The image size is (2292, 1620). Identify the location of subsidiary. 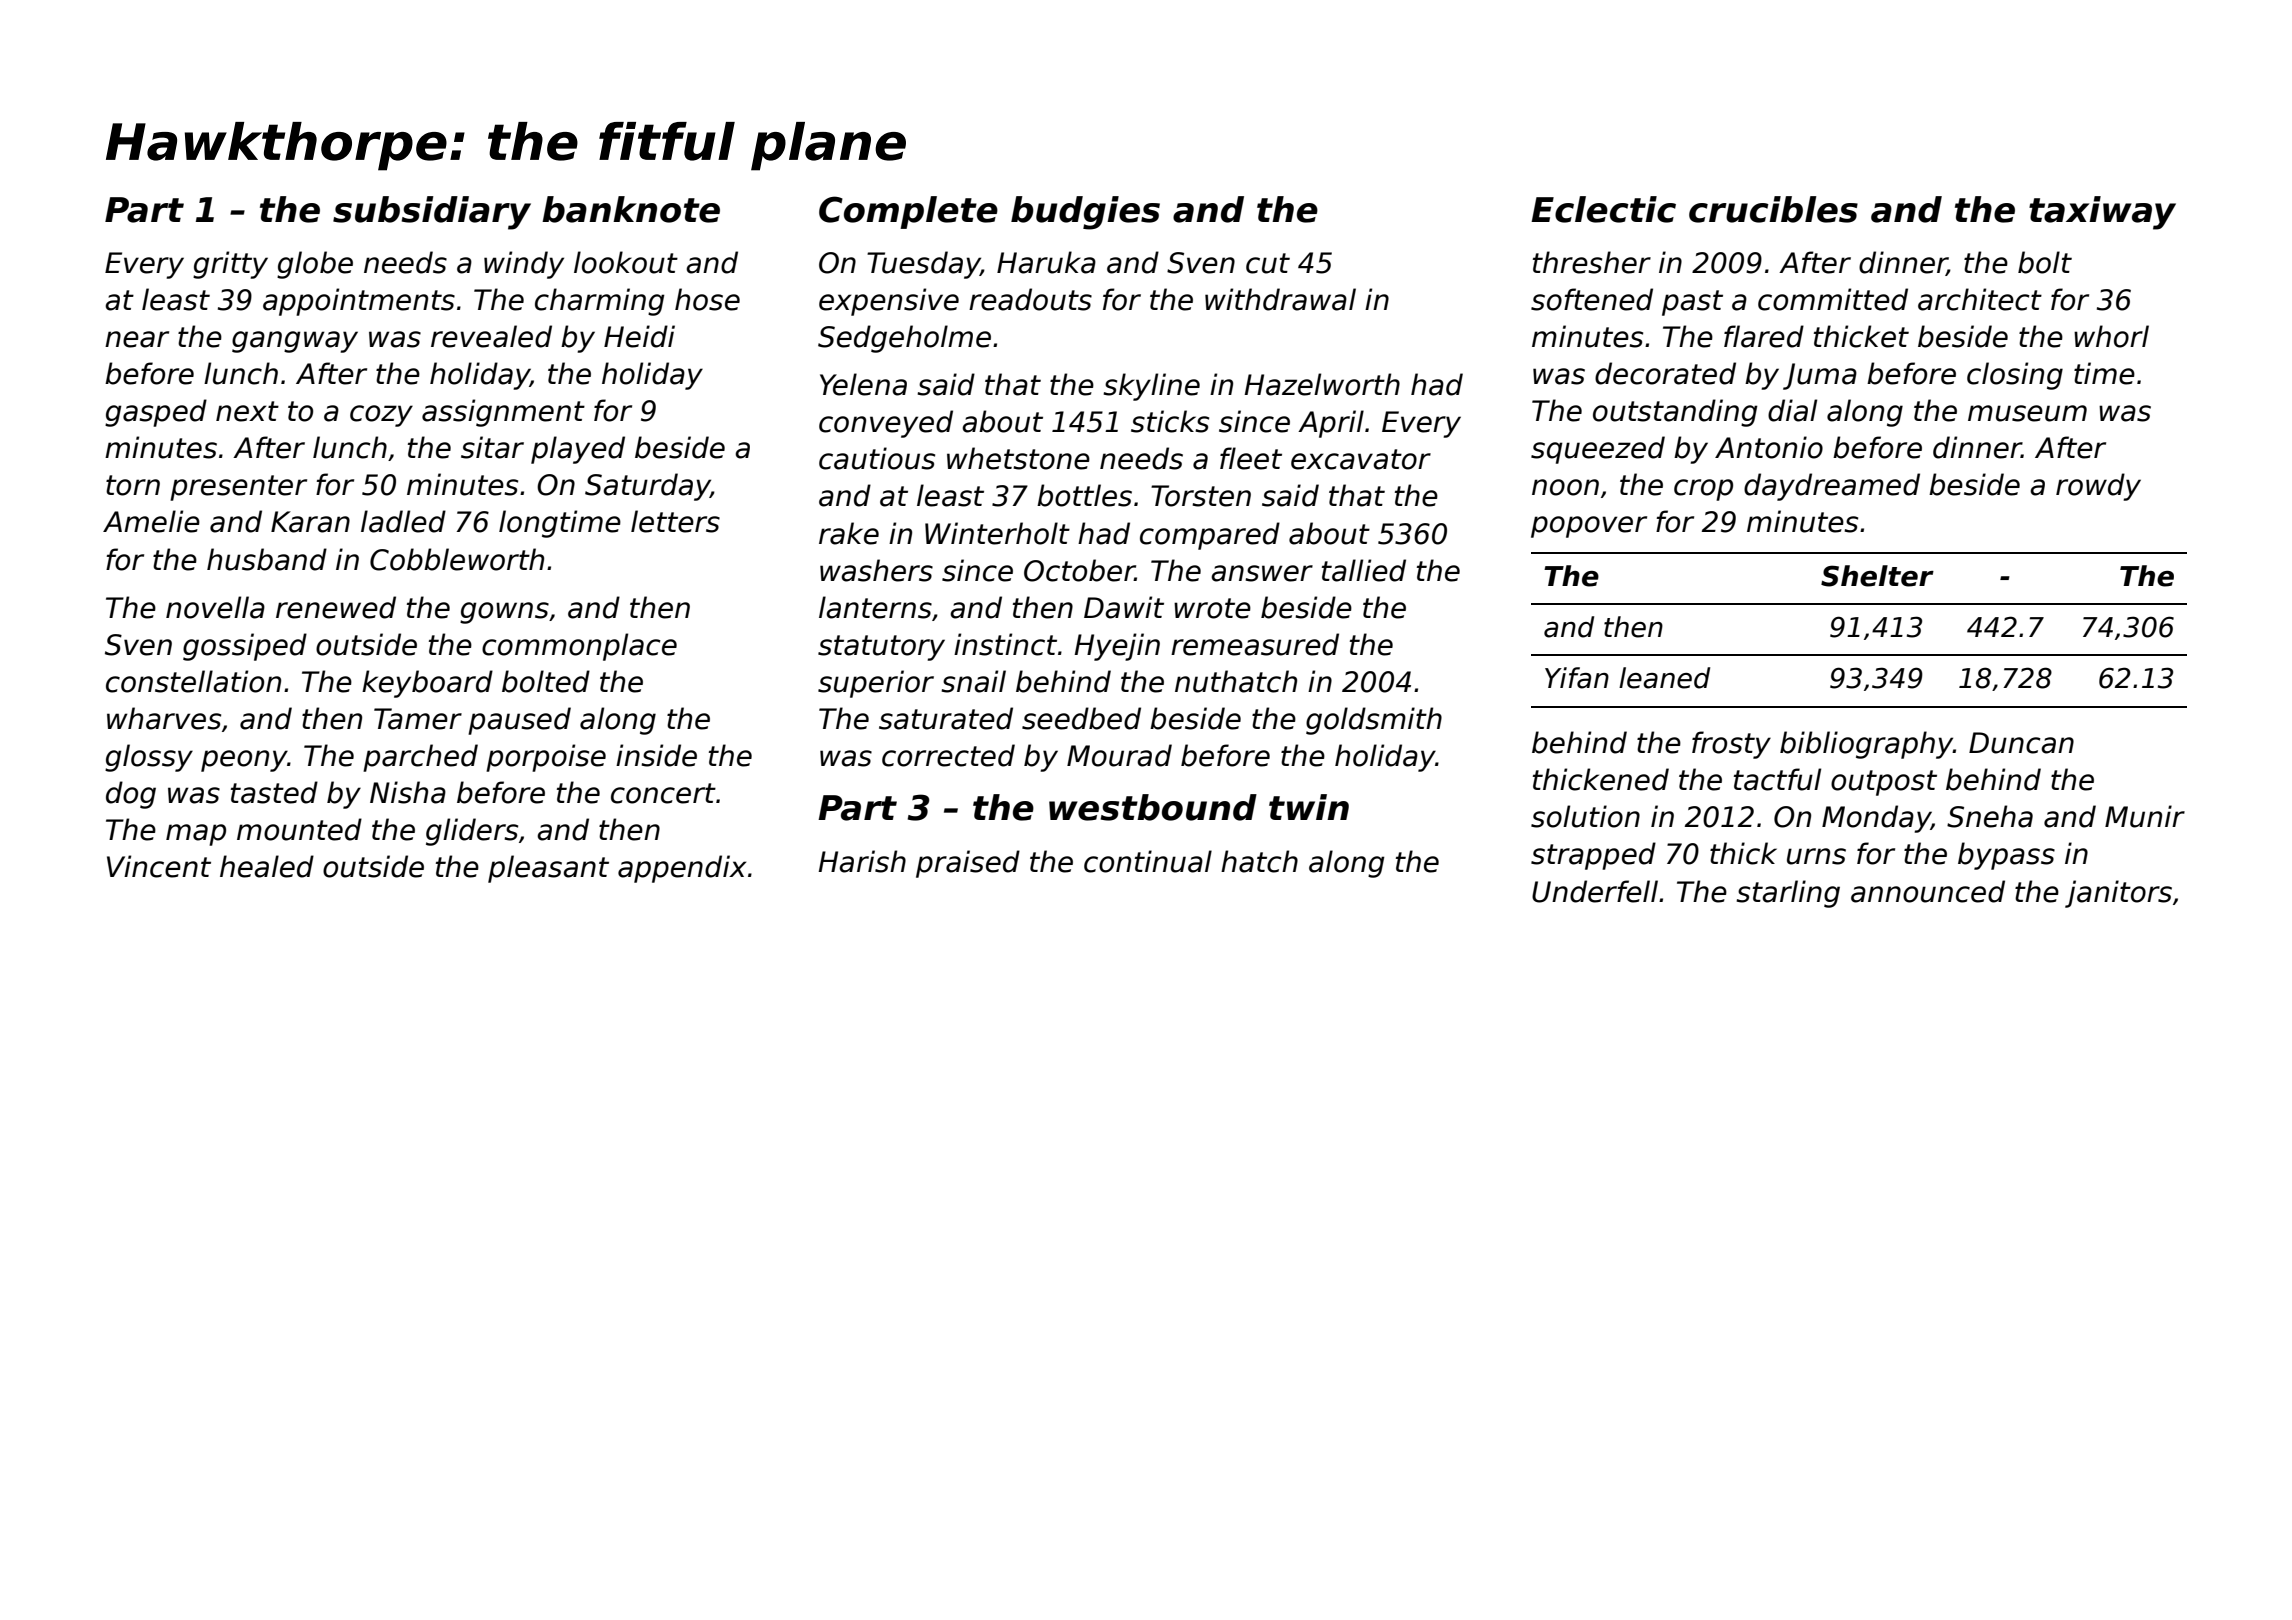
(432, 213).
